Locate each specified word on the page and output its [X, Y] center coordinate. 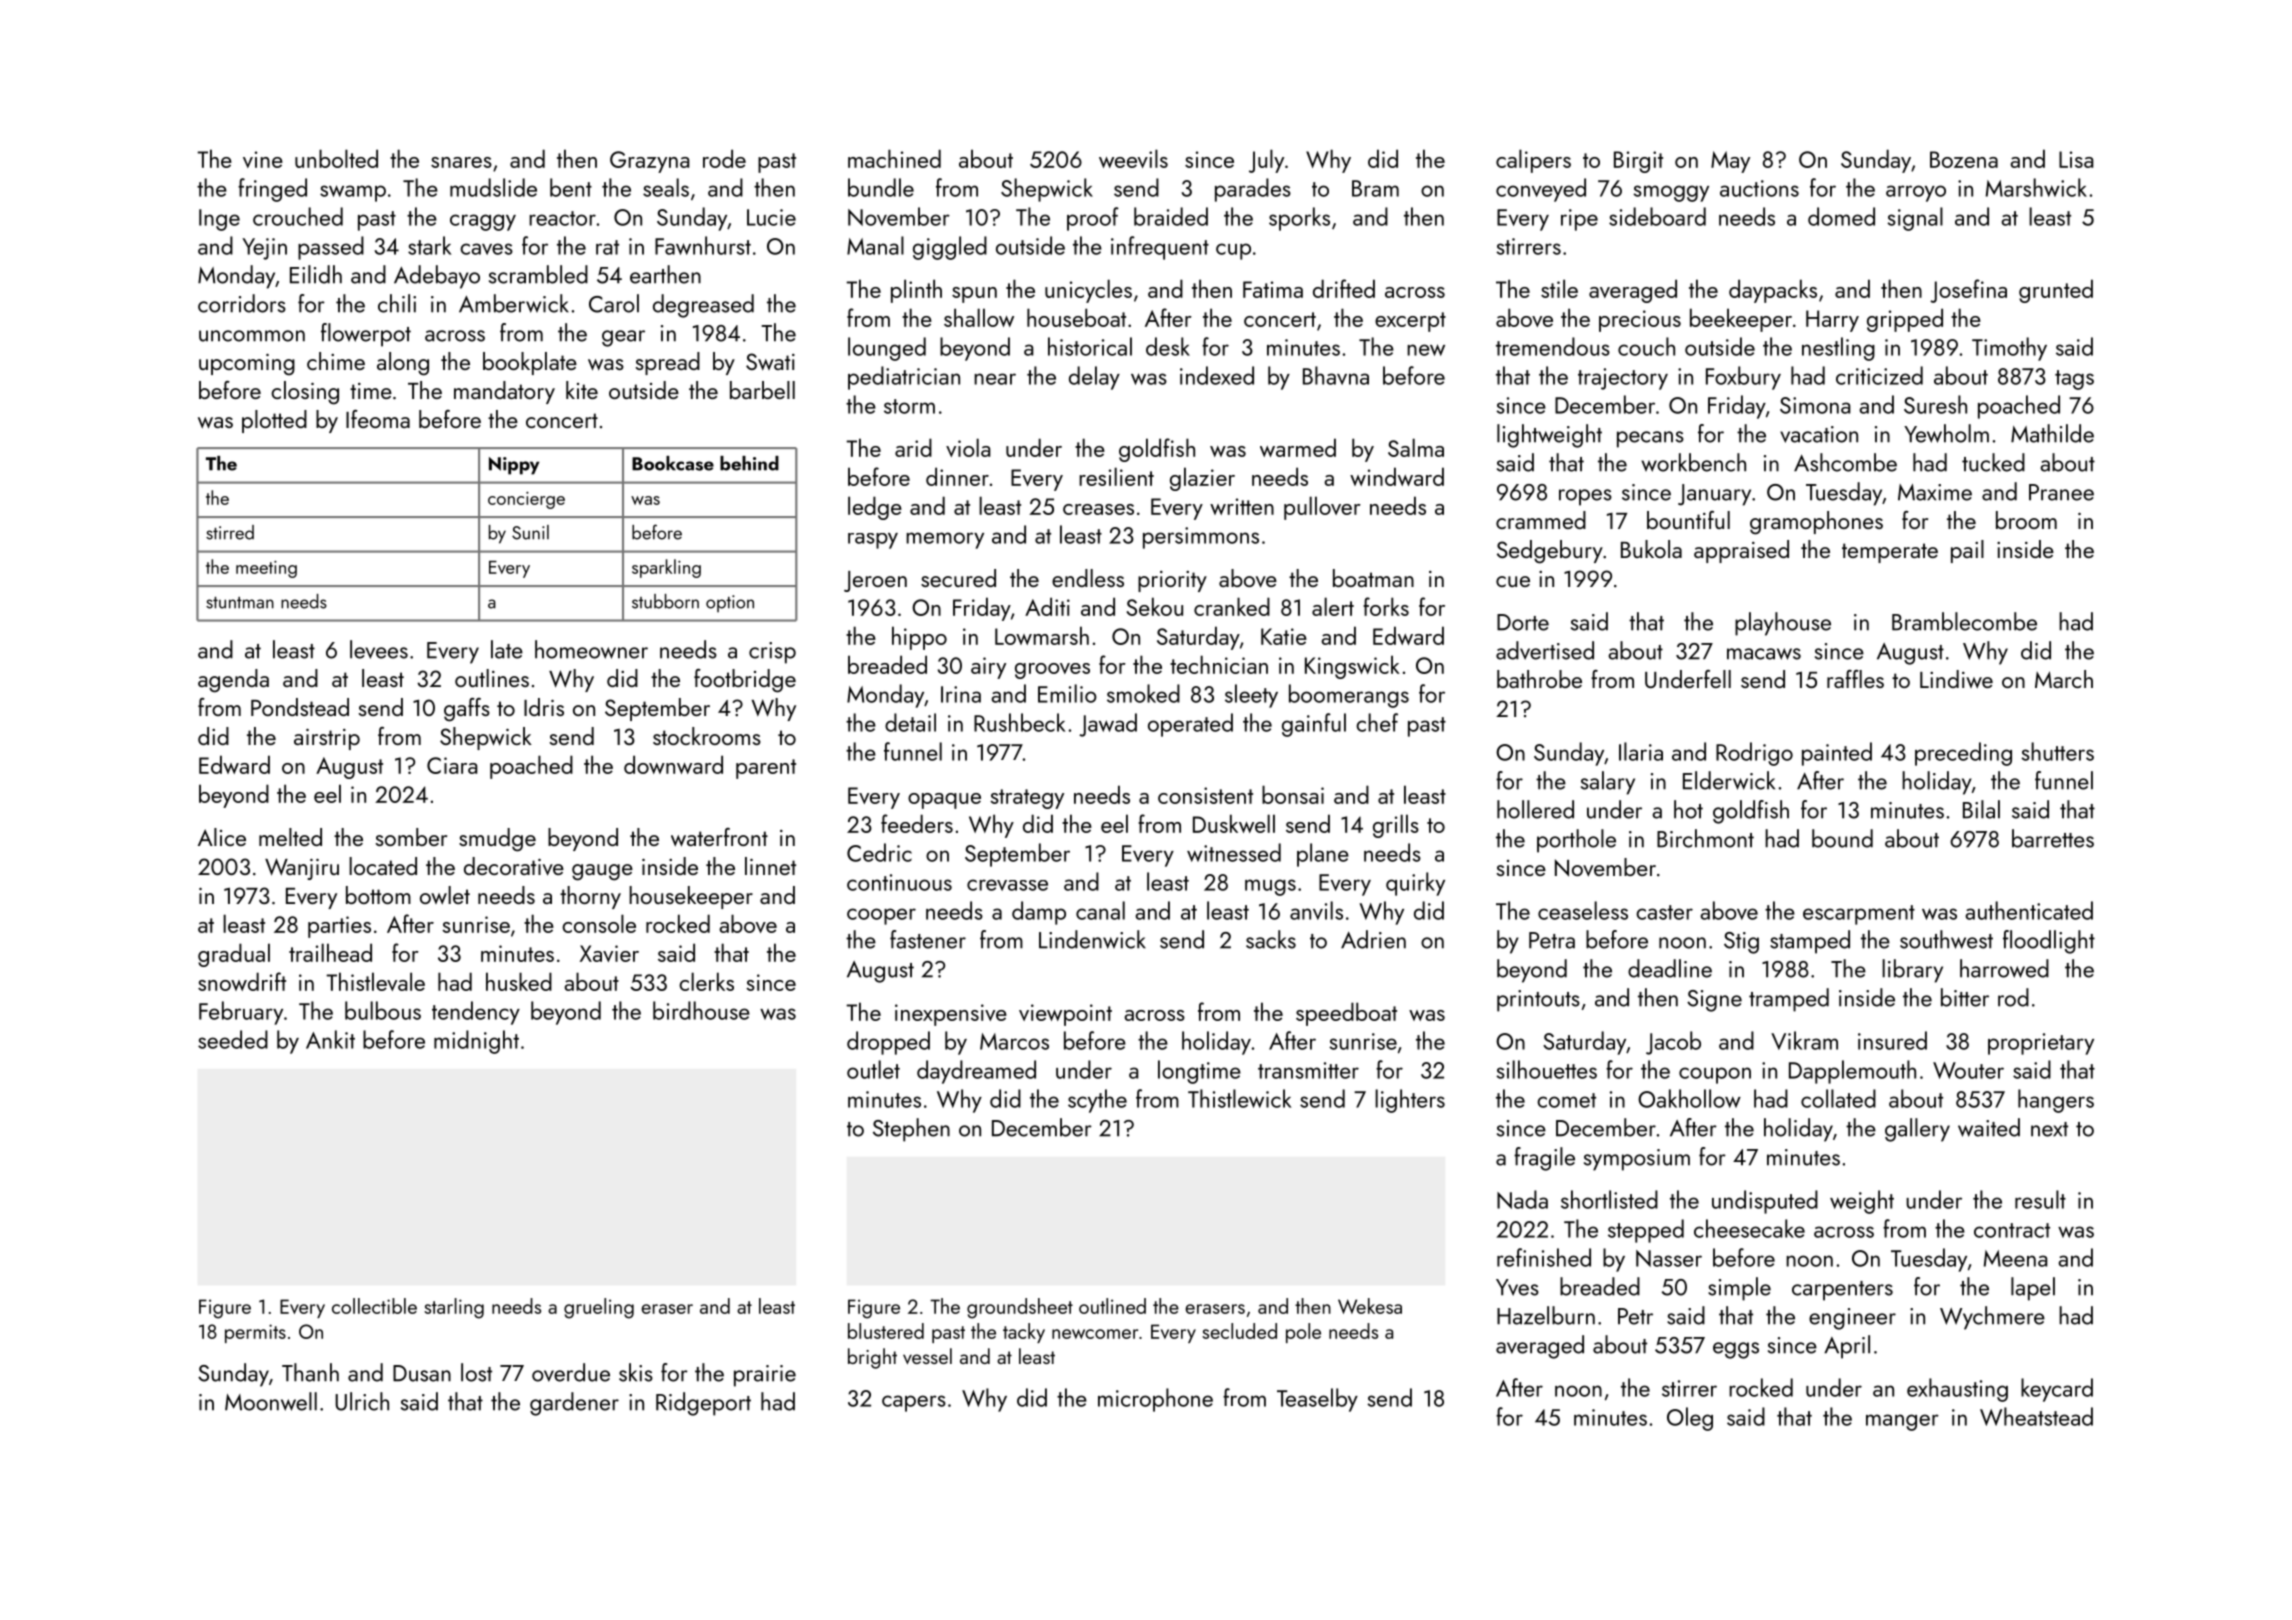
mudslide [493, 187]
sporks [1299, 219]
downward [673, 764]
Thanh [310, 1372]
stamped [1810, 942]
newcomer [1095, 1334]
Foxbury [1743, 378]
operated [1190, 725]
